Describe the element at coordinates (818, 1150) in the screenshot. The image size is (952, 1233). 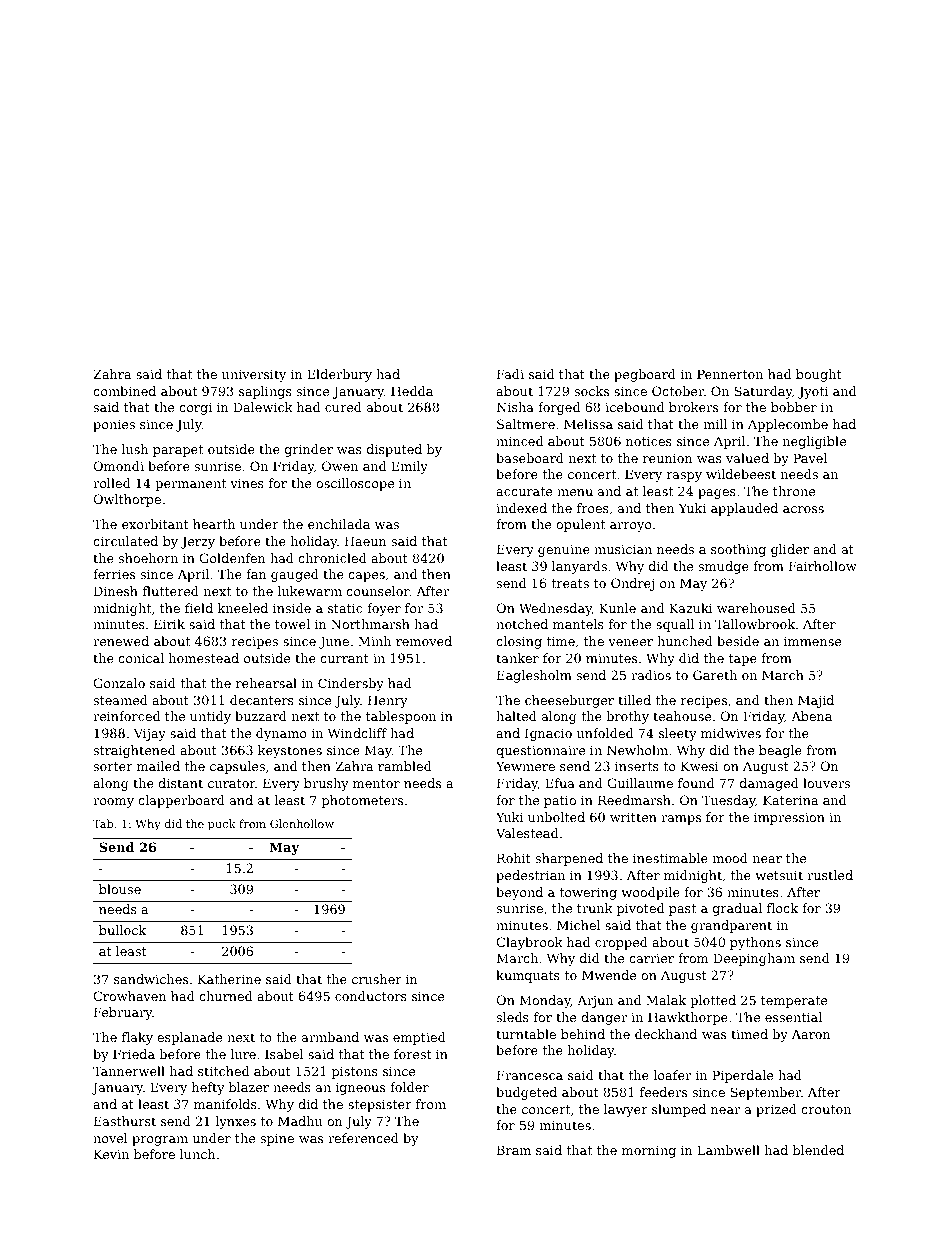
I see `blended` at that location.
